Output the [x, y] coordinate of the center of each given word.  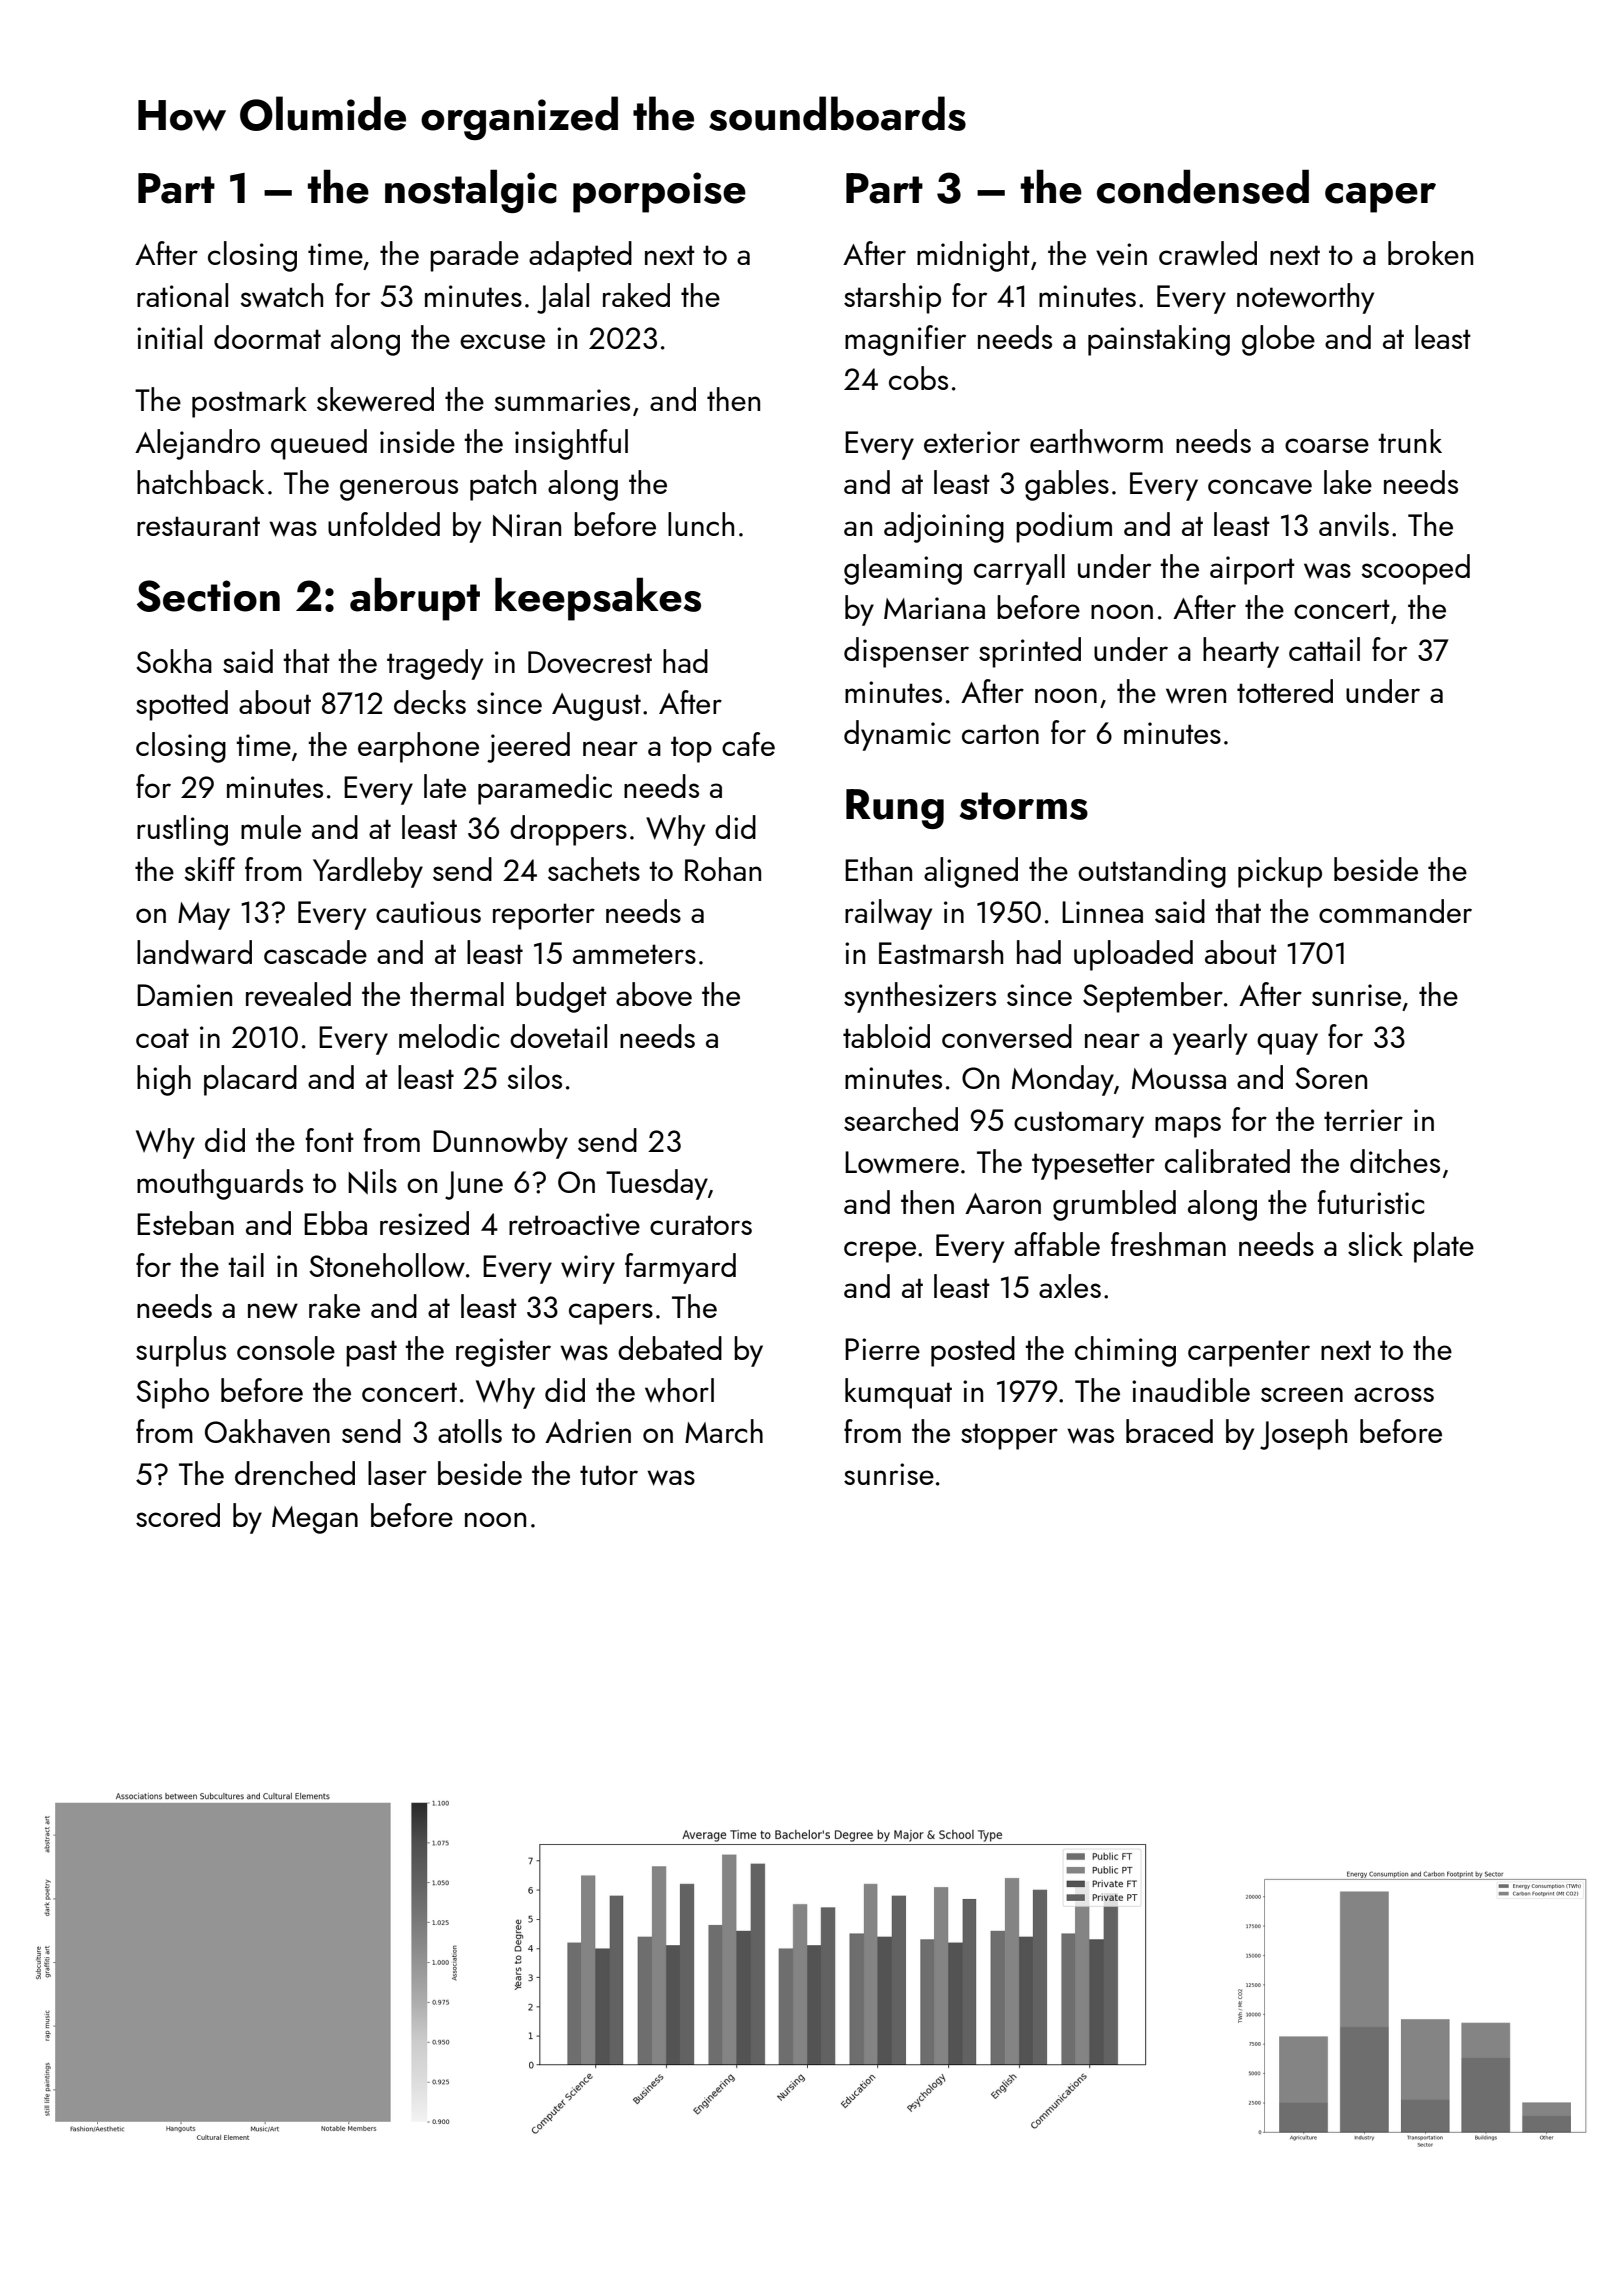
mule [271, 827]
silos [534, 1077]
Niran [527, 525]
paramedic [545, 789]
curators [701, 1225]
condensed [1203, 187]
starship [892, 298]
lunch [701, 524]
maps [1188, 1127]
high [164, 1080]
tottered [1285, 691]
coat [162, 1038]
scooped [1415, 569]
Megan [315, 1520]
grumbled [1114, 1205]
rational [182, 295]
